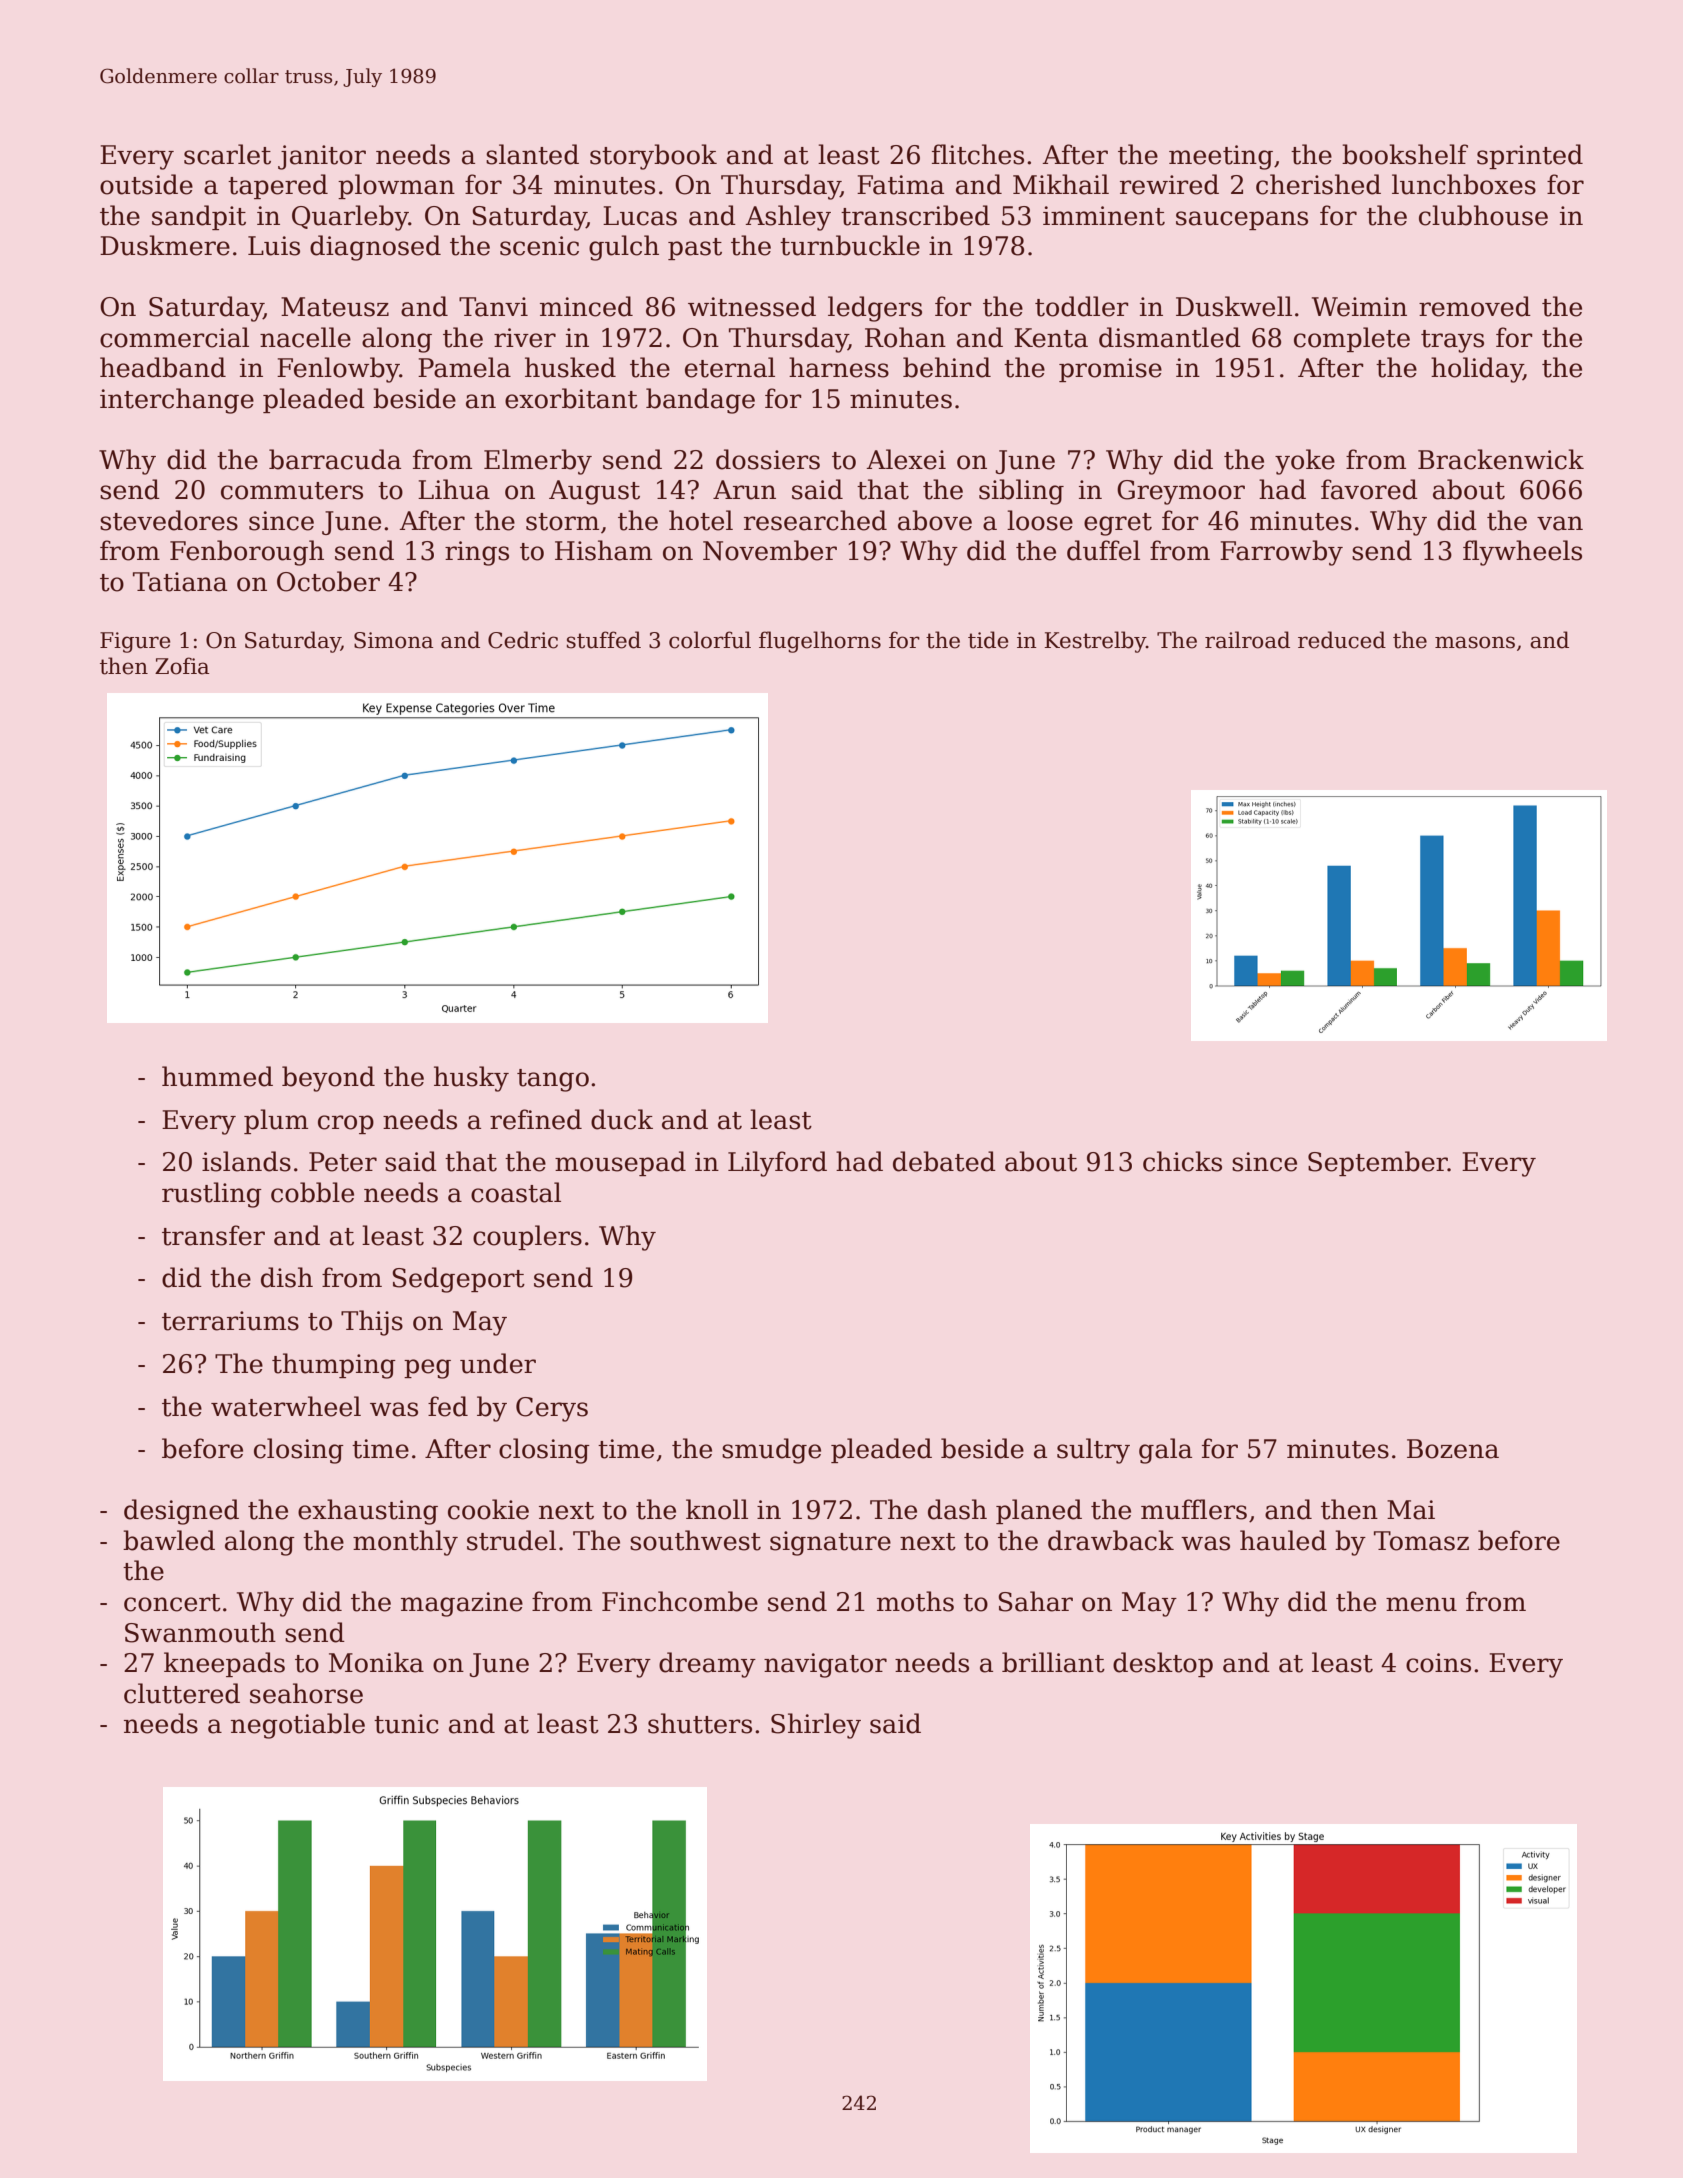  What do you see at coordinates (944, 1161) in the screenshot?
I see `debated` at bounding box center [944, 1161].
